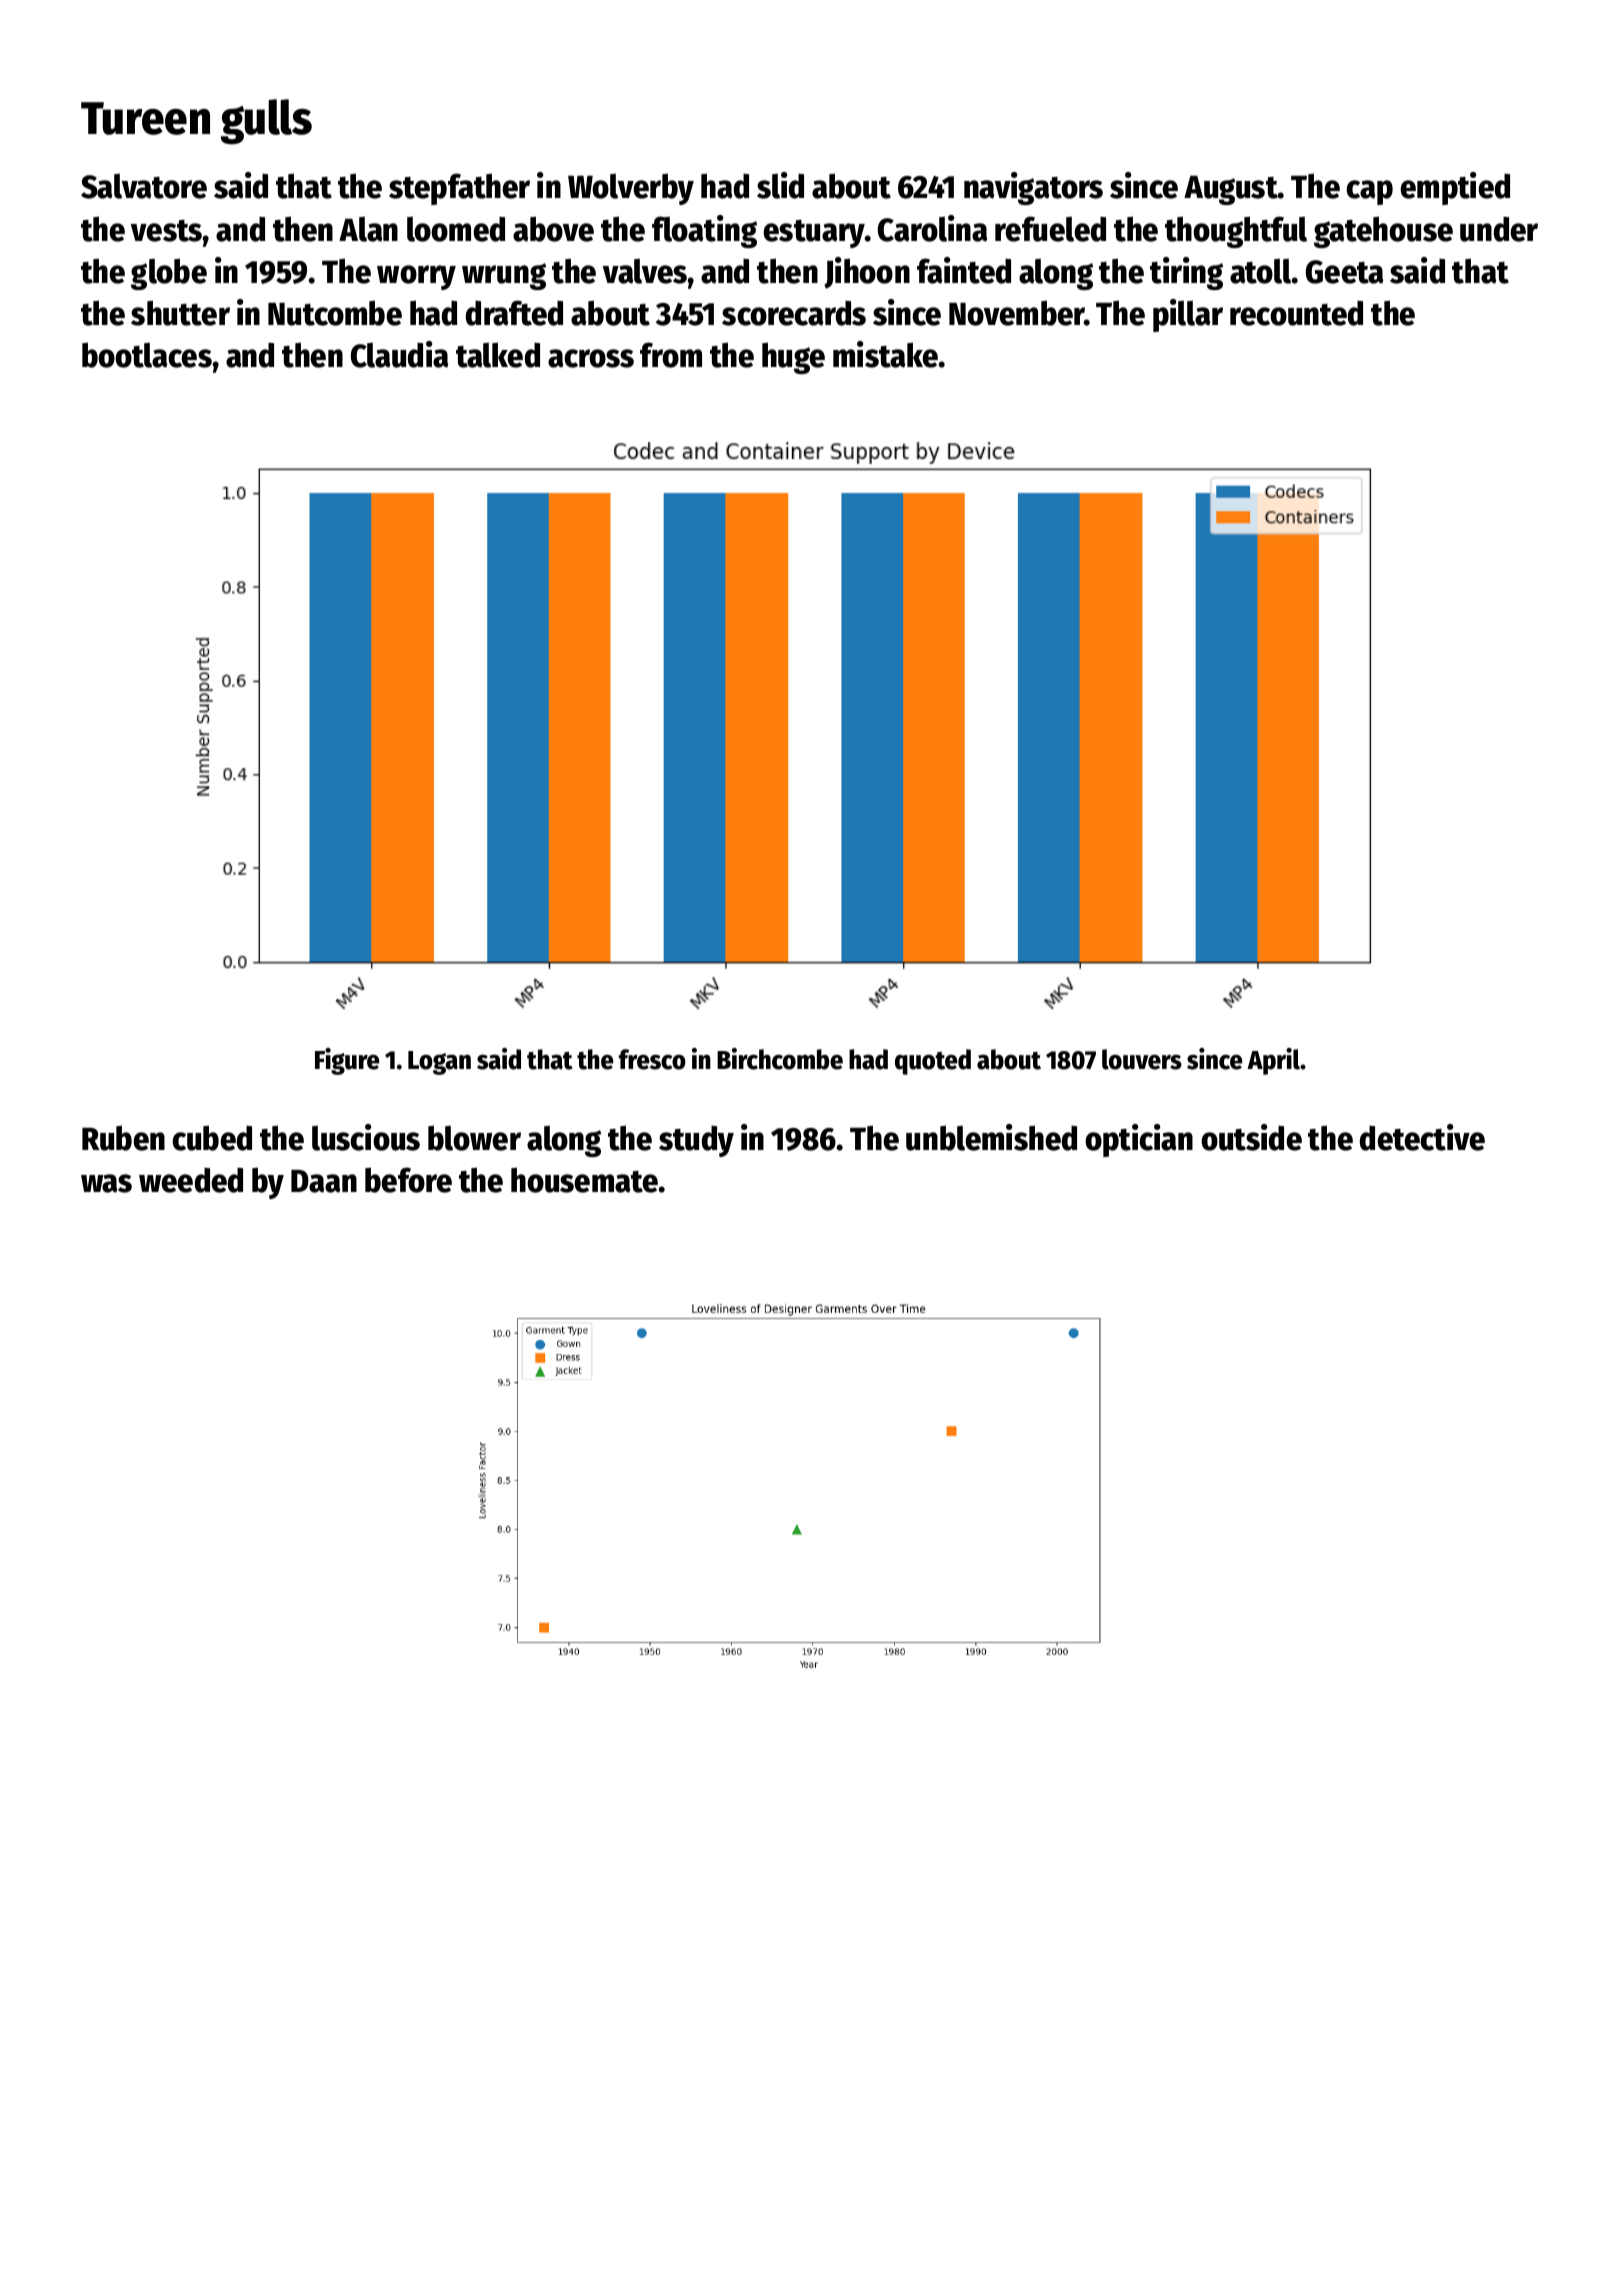 The height and width of the document is (2292, 1620). Describe the element at coordinates (696, 1141) in the document. I see `study` at that location.
